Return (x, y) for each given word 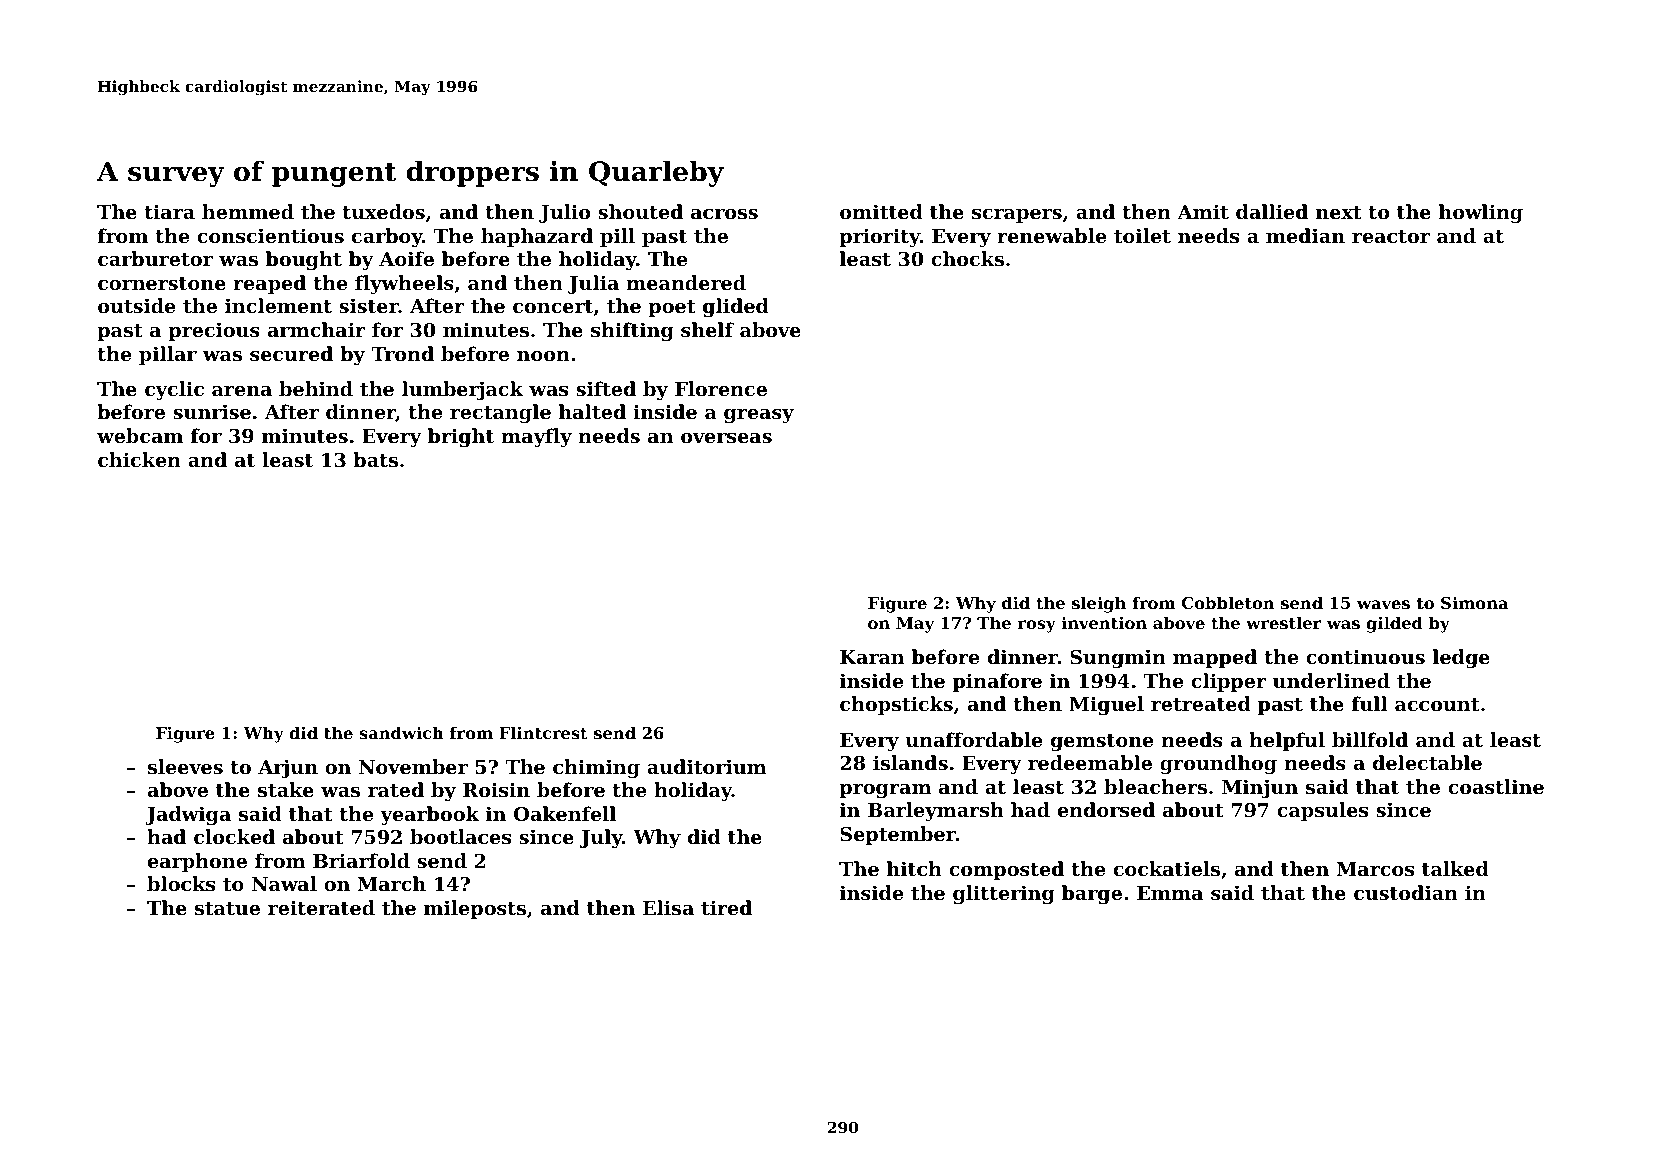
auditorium (707, 767)
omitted (881, 212)
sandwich (402, 732)
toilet (1142, 236)
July (601, 838)
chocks (967, 258)
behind (316, 388)
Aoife (406, 258)
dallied (1272, 211)
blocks (181, 884)
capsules (1322, 811)
